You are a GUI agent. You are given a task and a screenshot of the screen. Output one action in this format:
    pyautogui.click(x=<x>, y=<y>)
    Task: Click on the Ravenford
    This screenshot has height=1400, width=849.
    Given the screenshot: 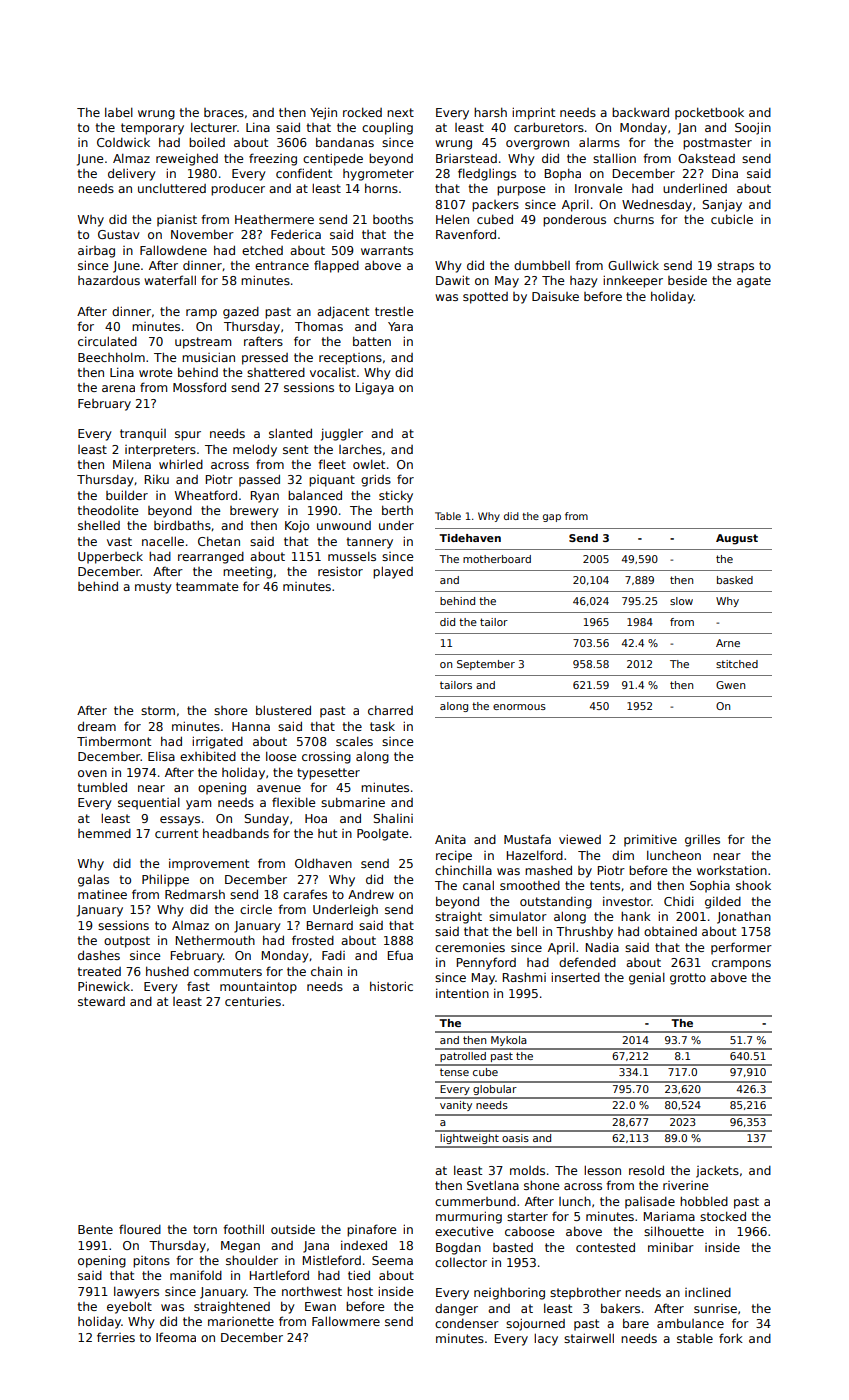 What is the action you would take?
    pyautogui.click(x=466, y=234)
